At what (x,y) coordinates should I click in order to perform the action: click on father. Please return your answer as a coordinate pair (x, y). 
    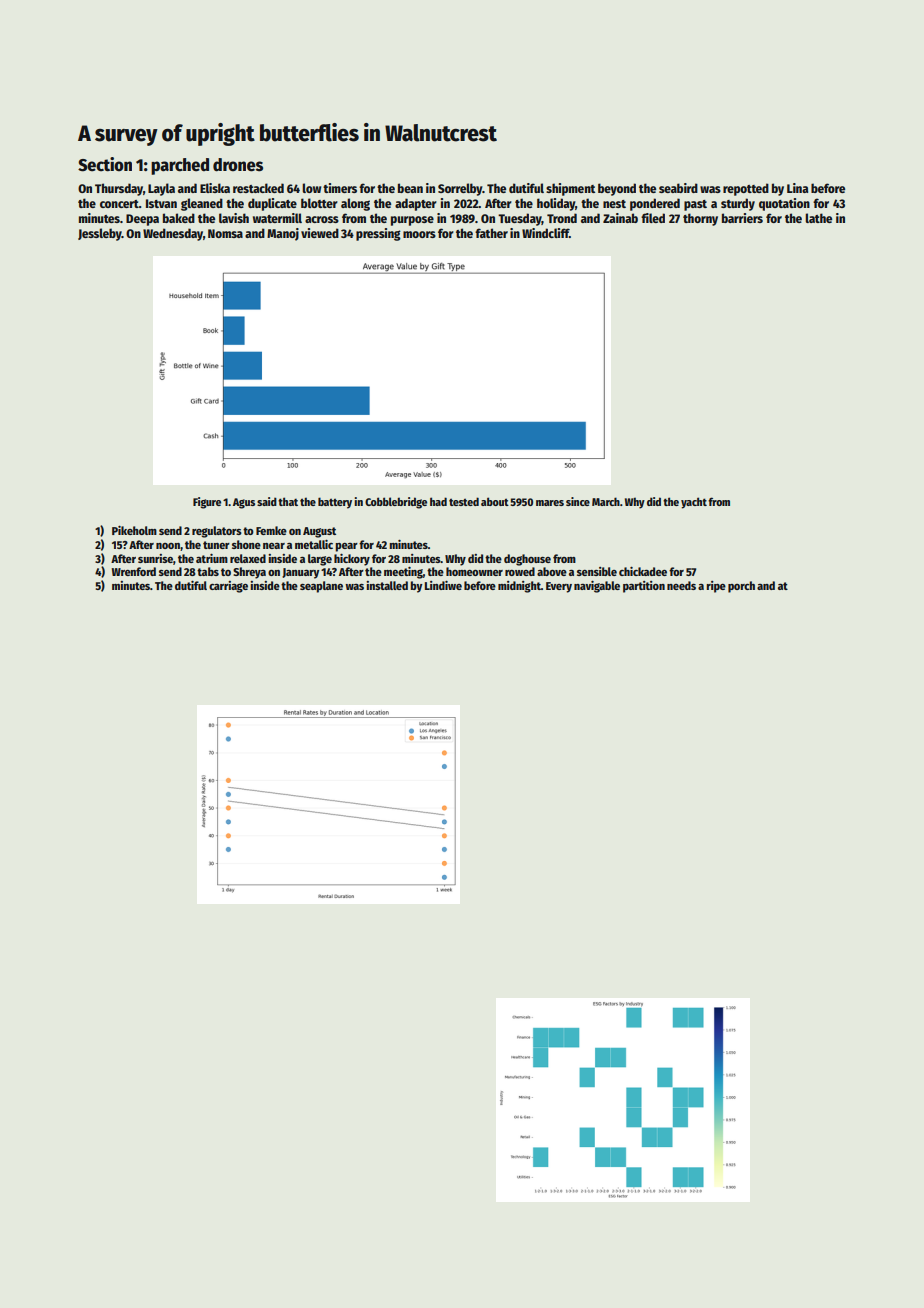
    Looking at the image, I should click on (491, 233).
